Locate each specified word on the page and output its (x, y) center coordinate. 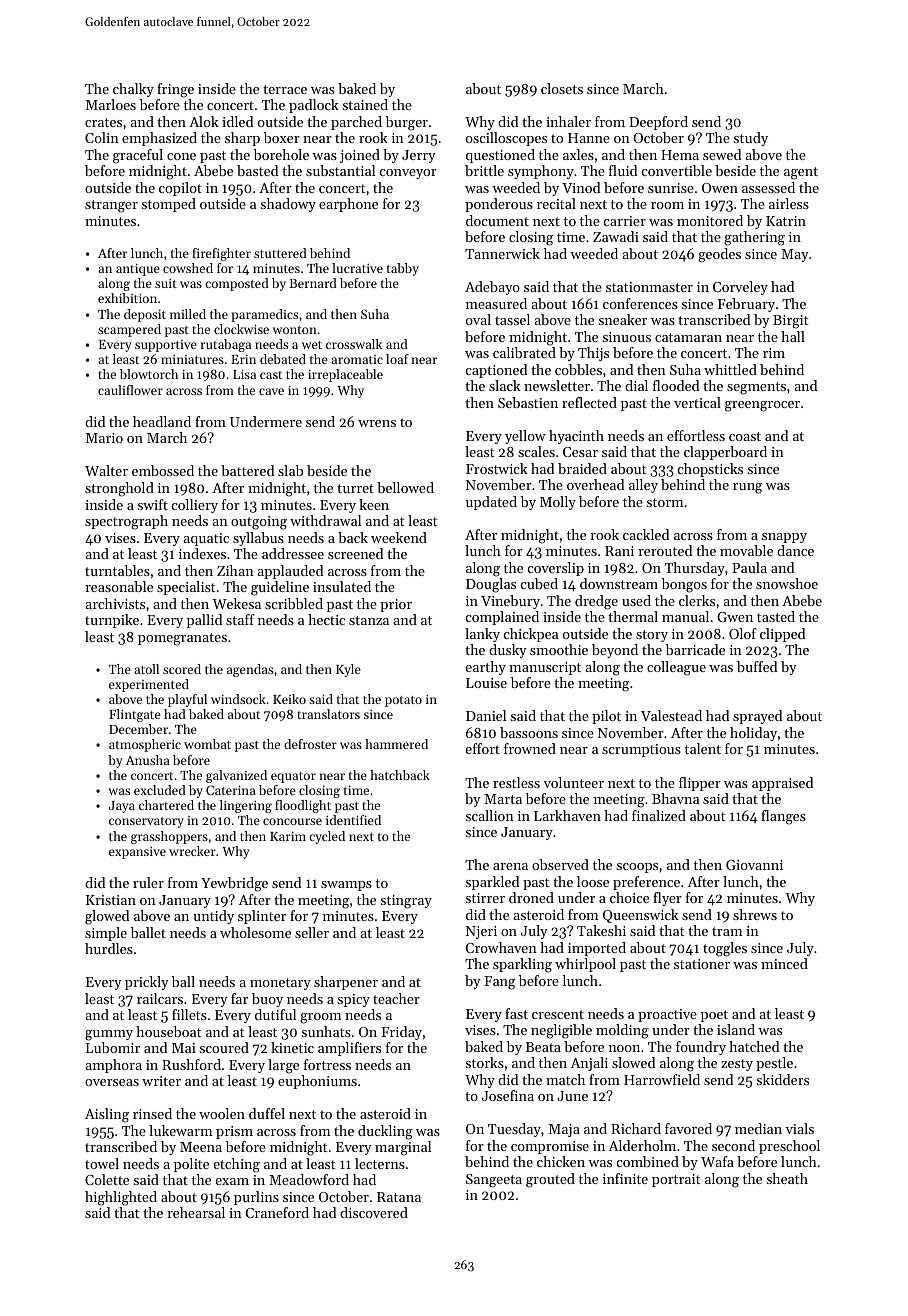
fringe (175, 90)
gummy (109, 1035)
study (751, 139)
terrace (285, 89)
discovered (374, 1212)
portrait (676, 1180)
